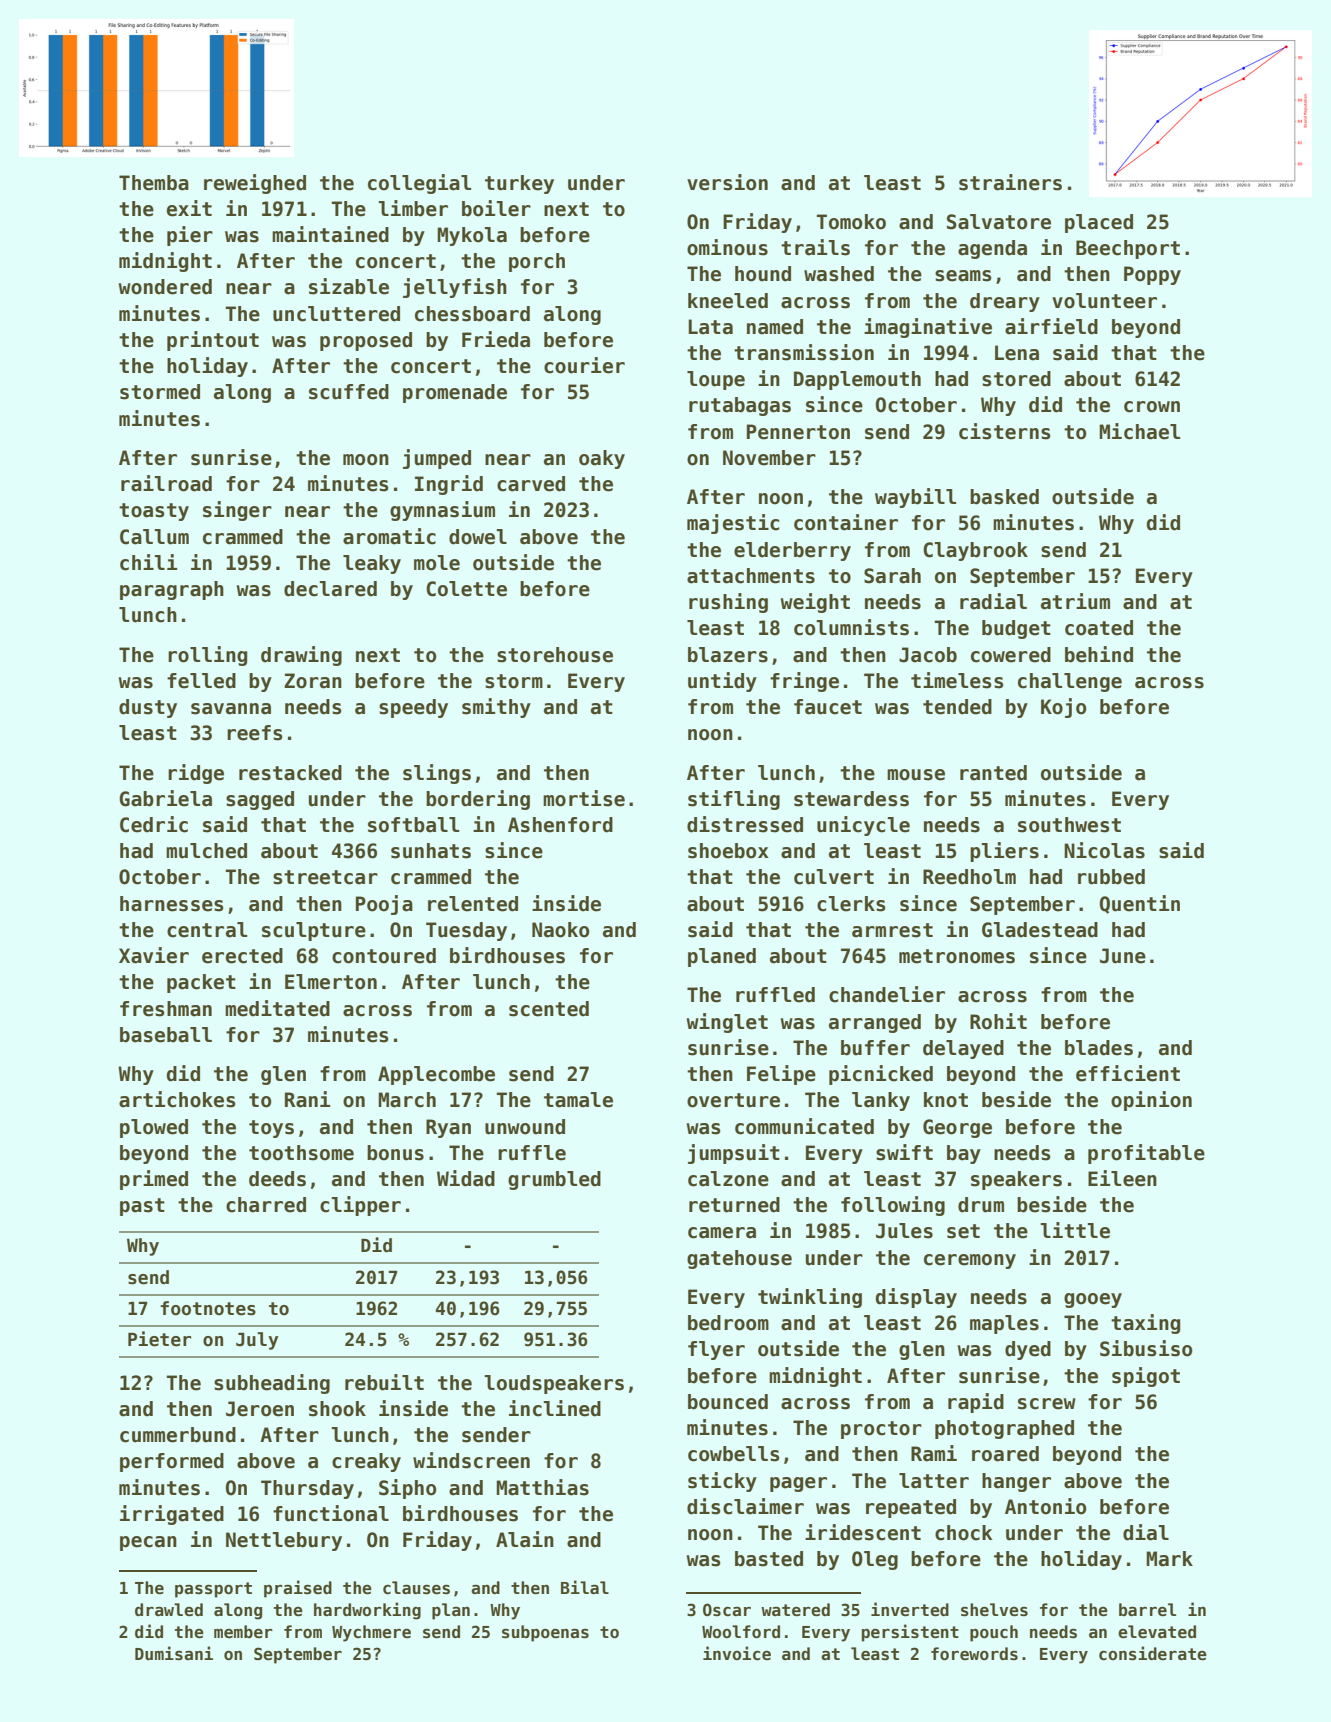  Describe the element at coordinates (727, 247) in the document. I see `ominous` at that location.
